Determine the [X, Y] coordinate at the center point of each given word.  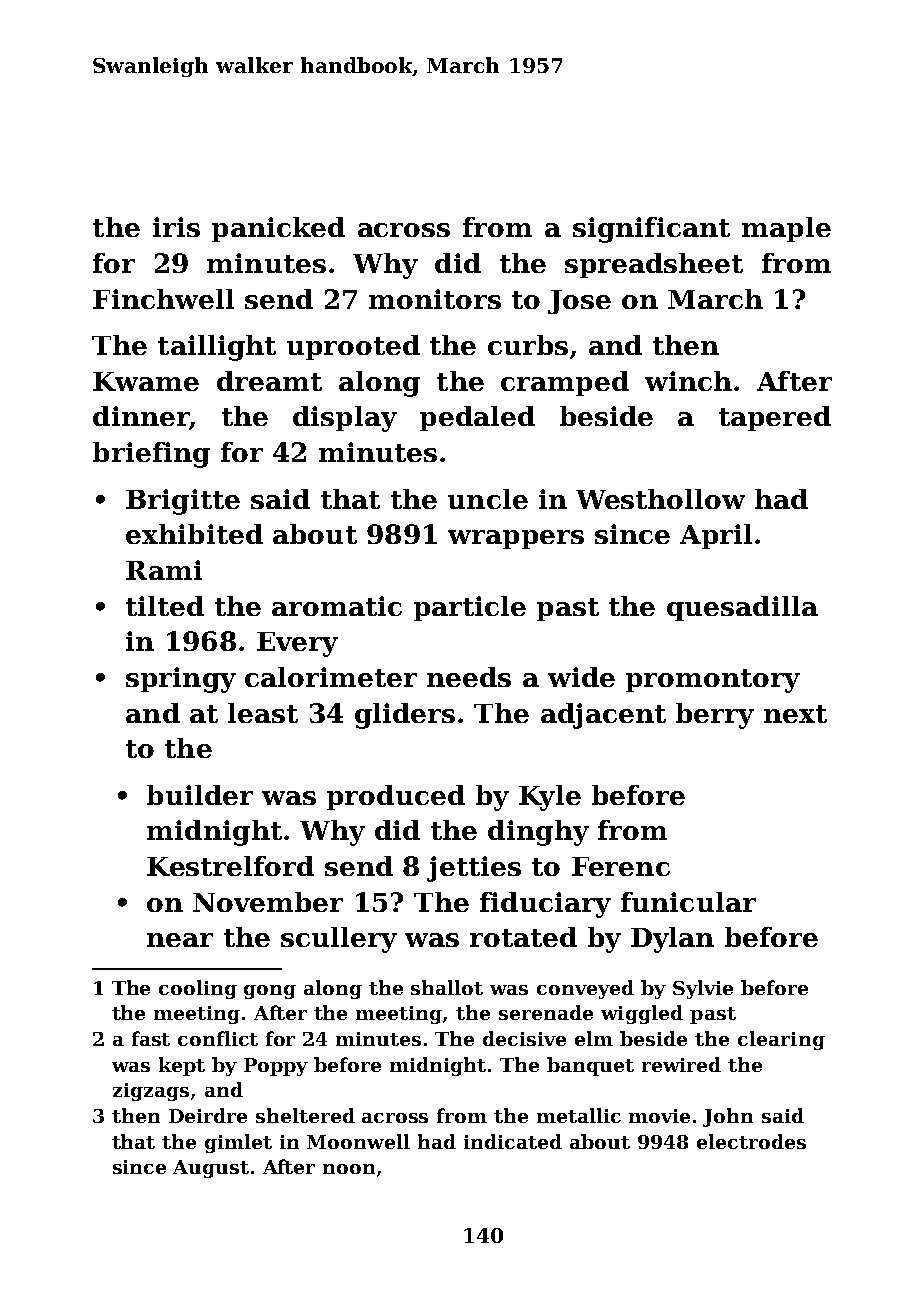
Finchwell [163, 299]
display [345, 419]
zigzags [151, 1092]
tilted [165, 606]
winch [688, 381]
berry [715, 716]
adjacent [603, 716]
